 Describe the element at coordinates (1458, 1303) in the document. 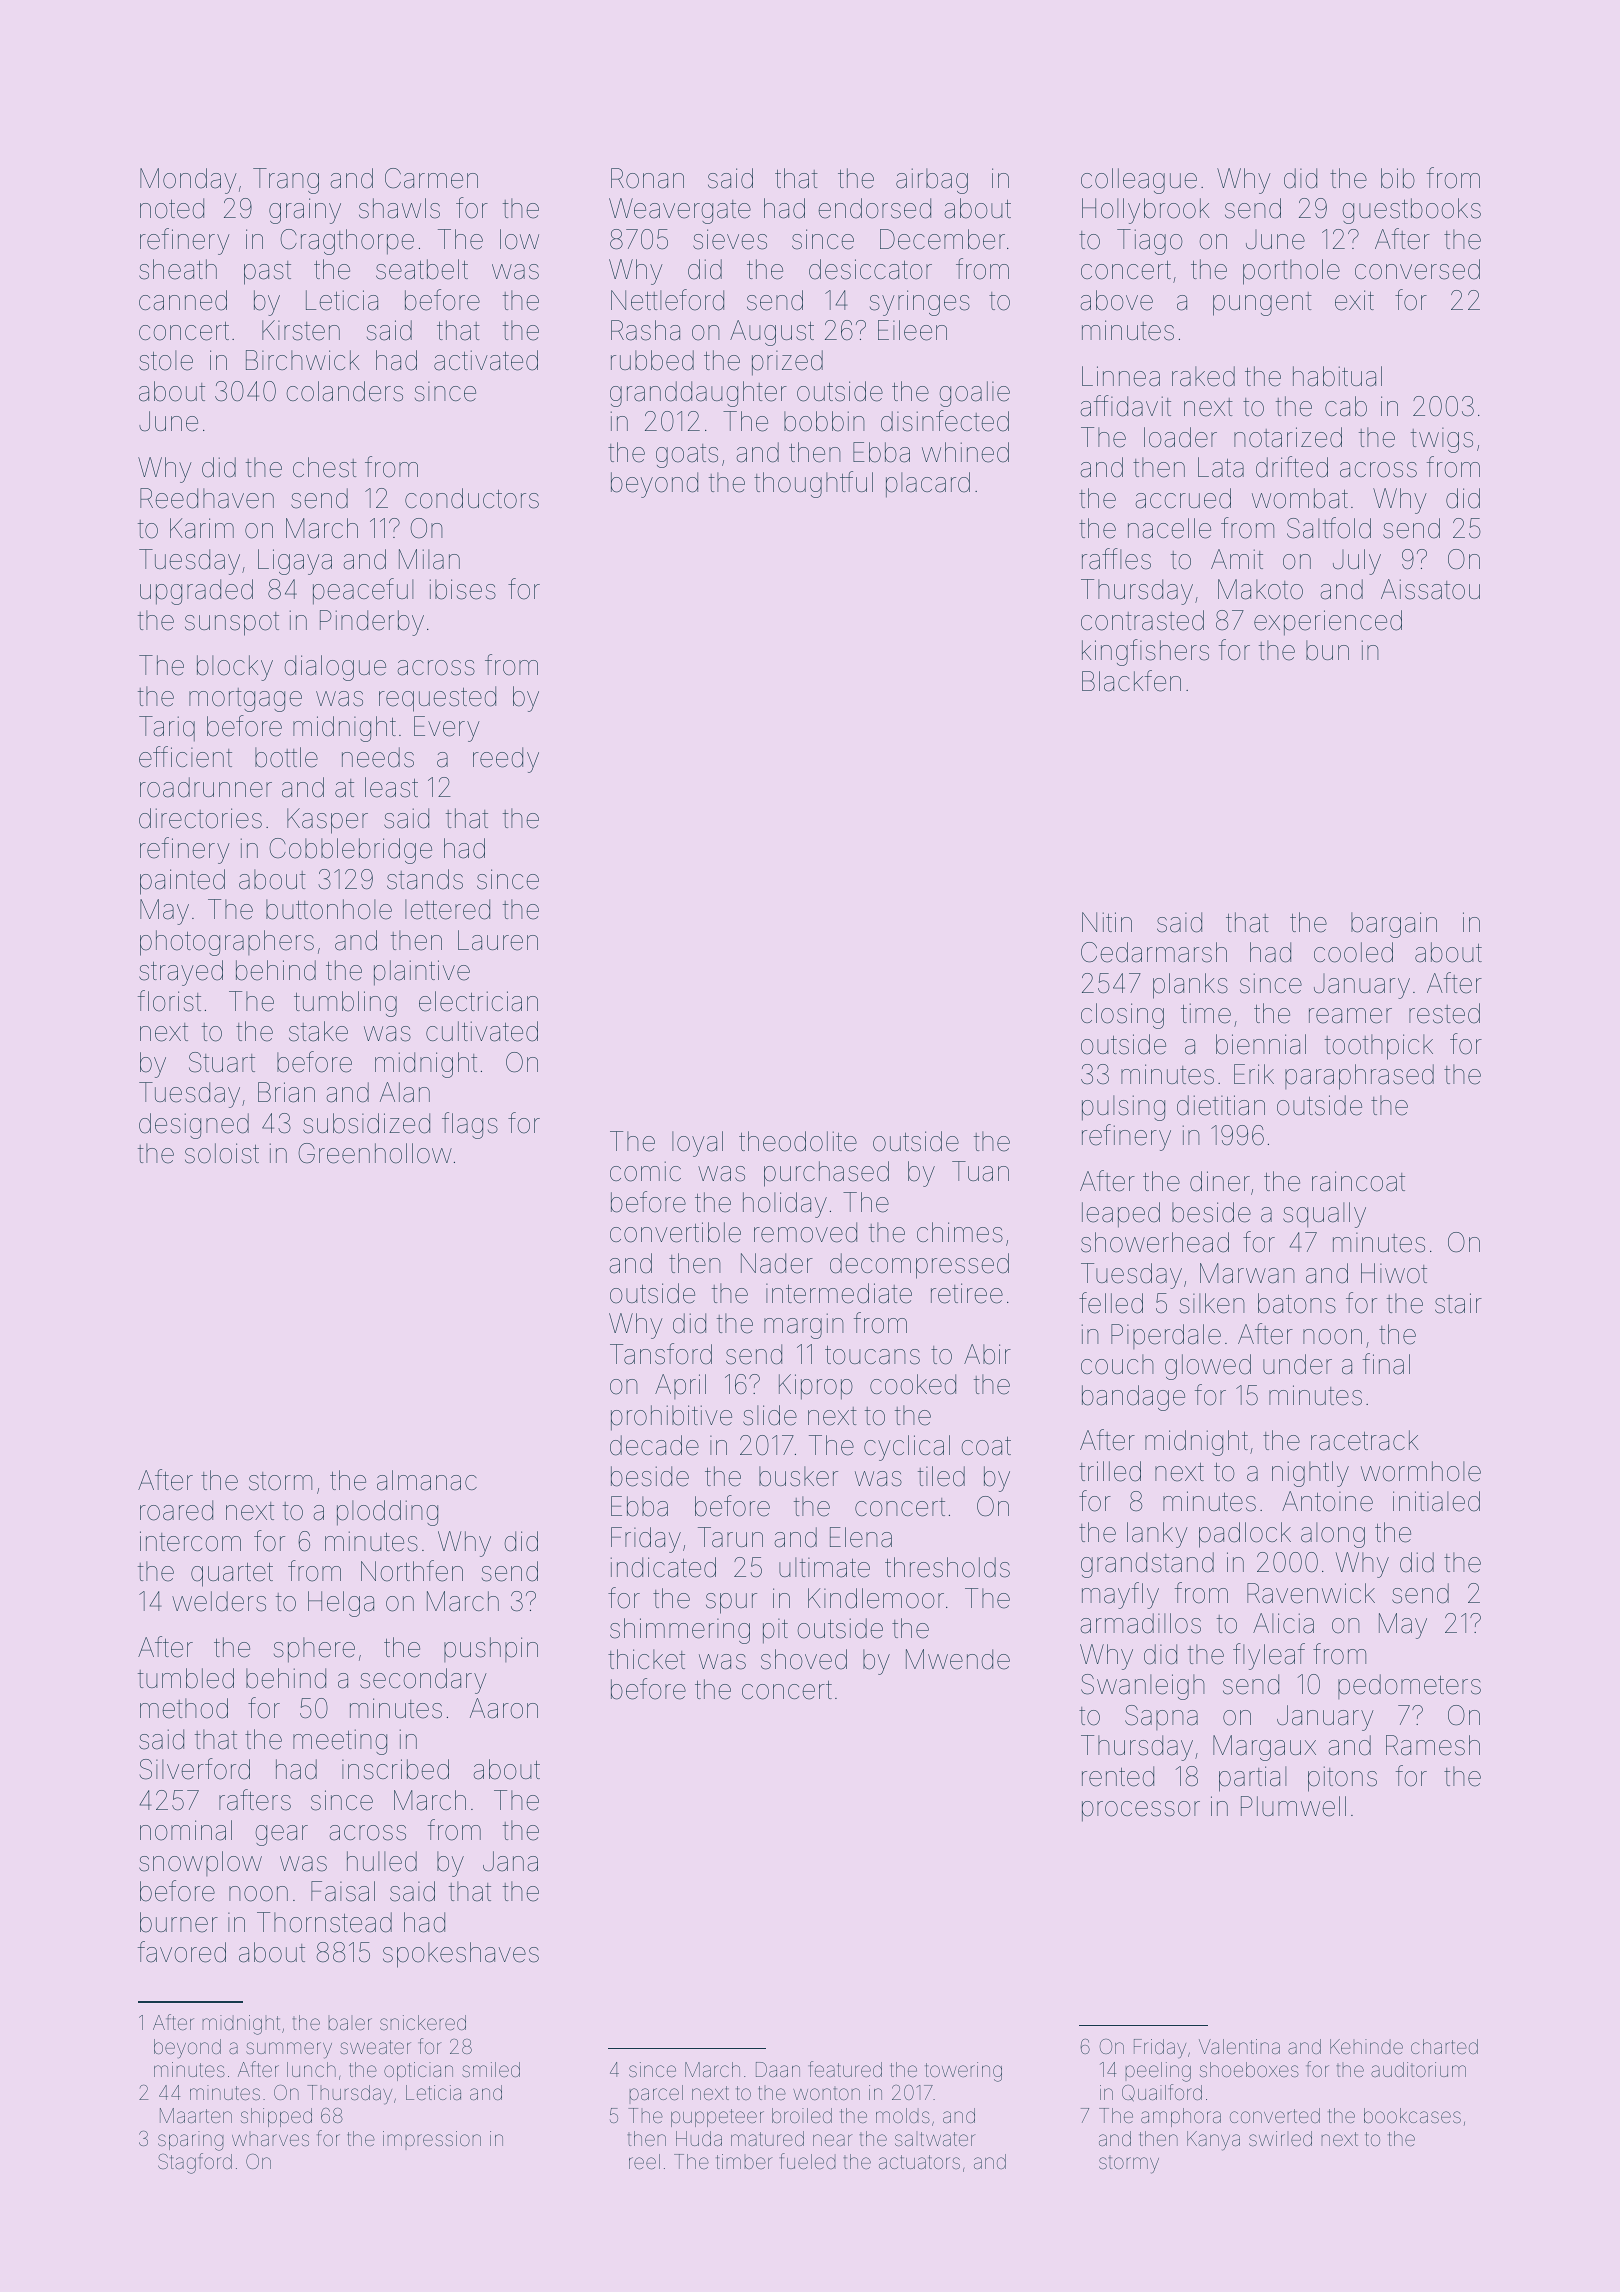

I see `stair` at that location.
